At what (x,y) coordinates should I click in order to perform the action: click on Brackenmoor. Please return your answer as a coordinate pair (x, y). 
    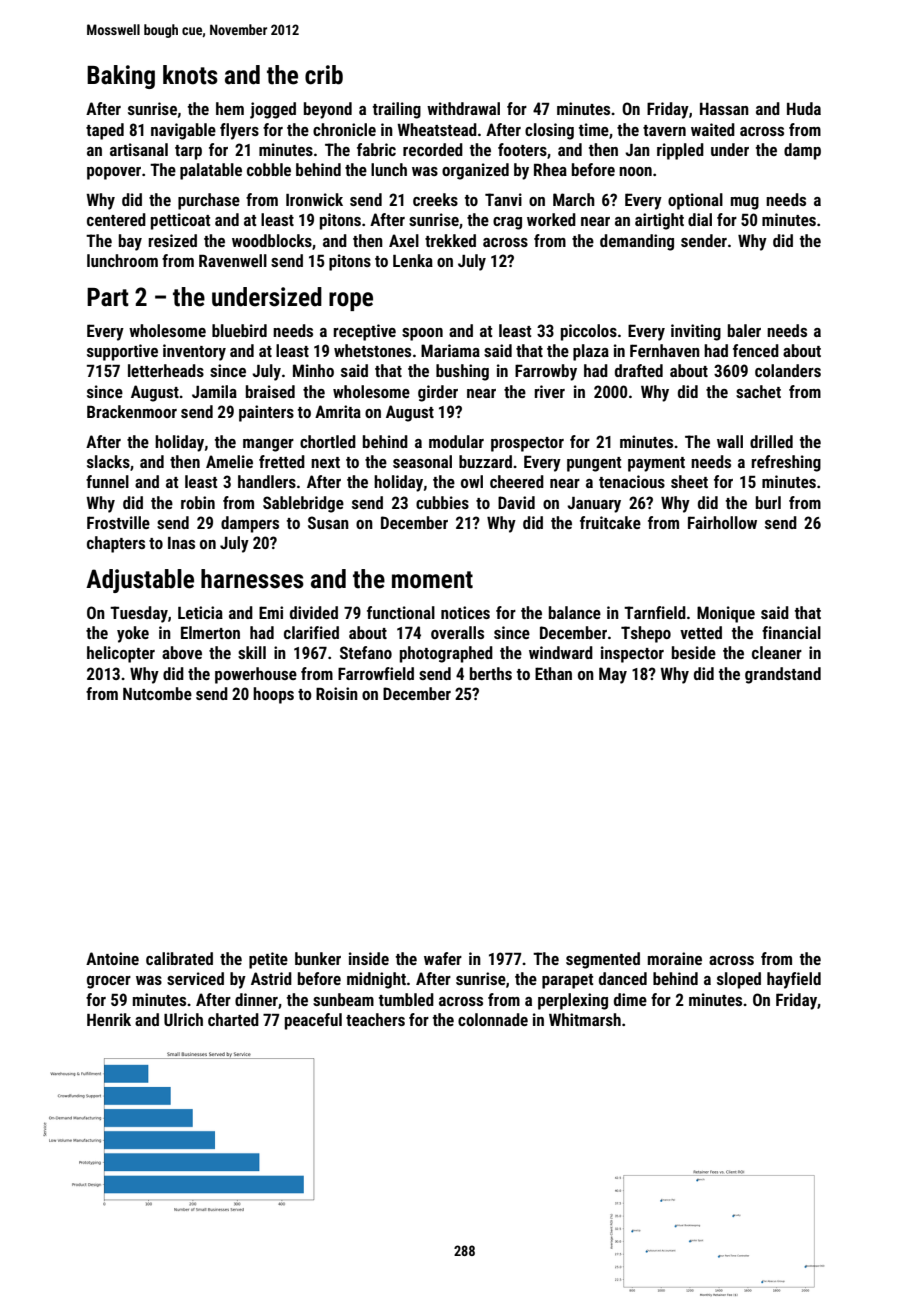
    Looking at the image, I should click on (132, 411).
